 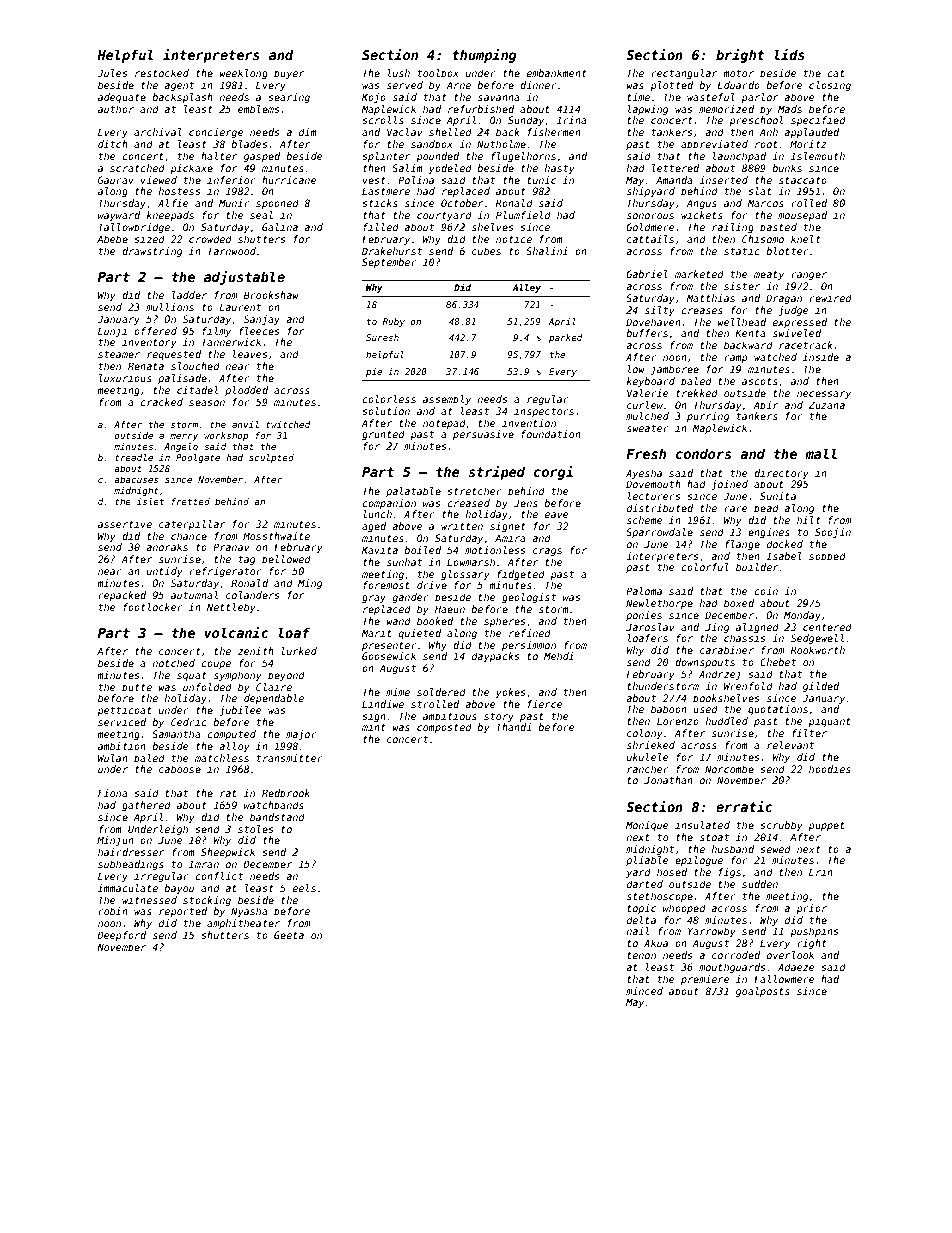 I want to click on written, so click(x=462, y=526).
